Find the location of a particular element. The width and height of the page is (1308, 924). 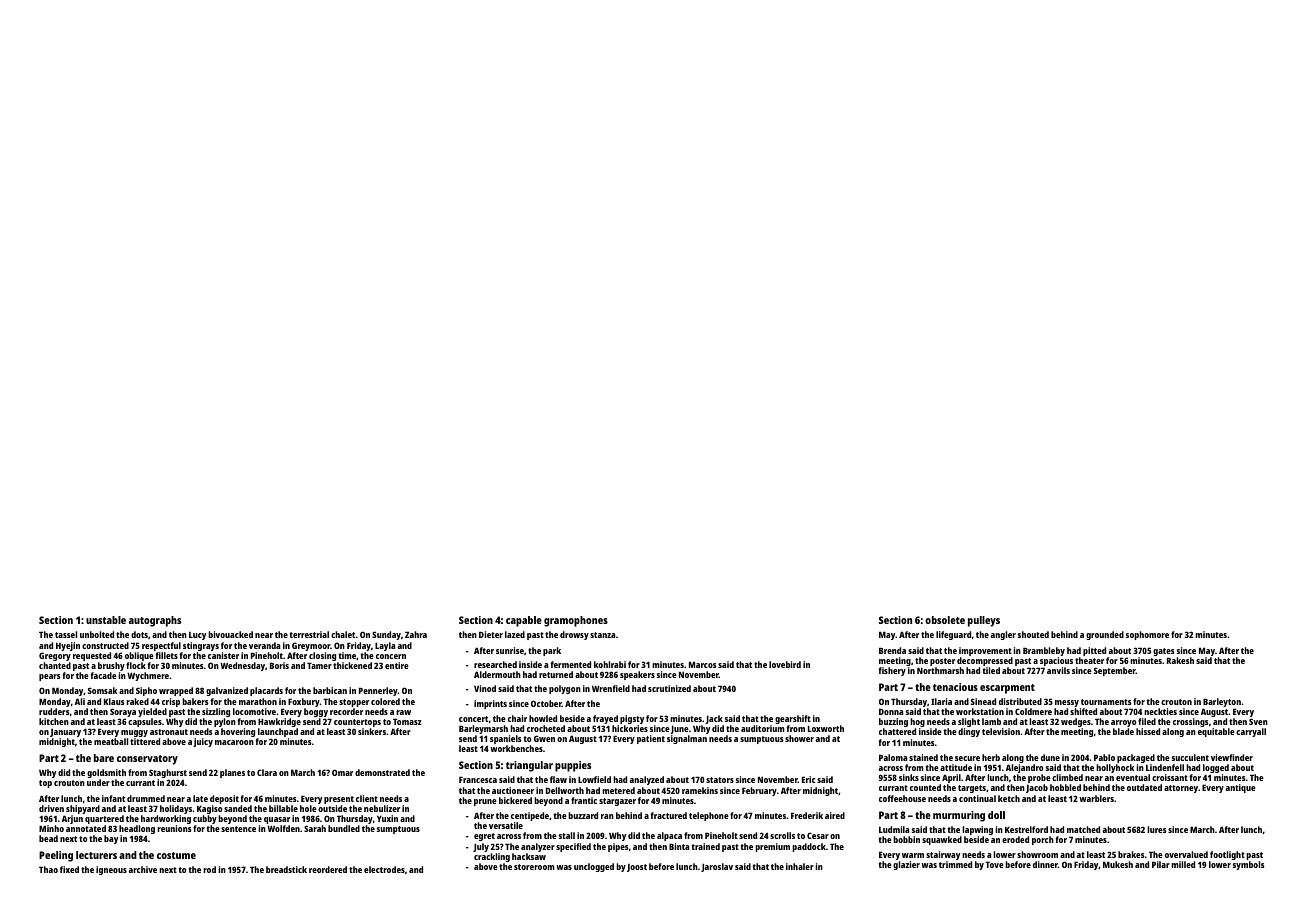

unstable is located at coordinates (106, 620).
